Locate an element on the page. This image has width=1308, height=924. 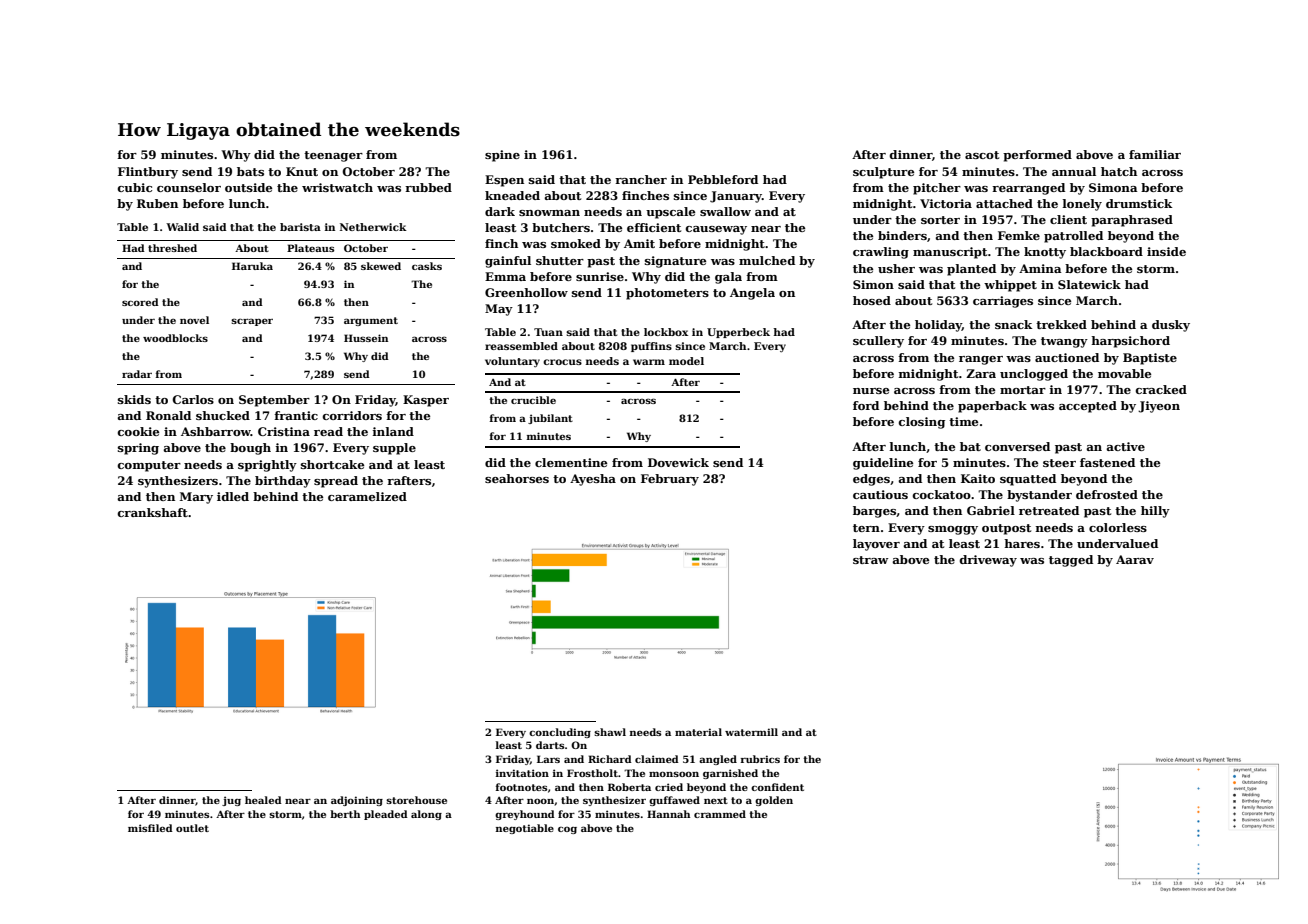
outlet is located at coordinates (192, 828).
